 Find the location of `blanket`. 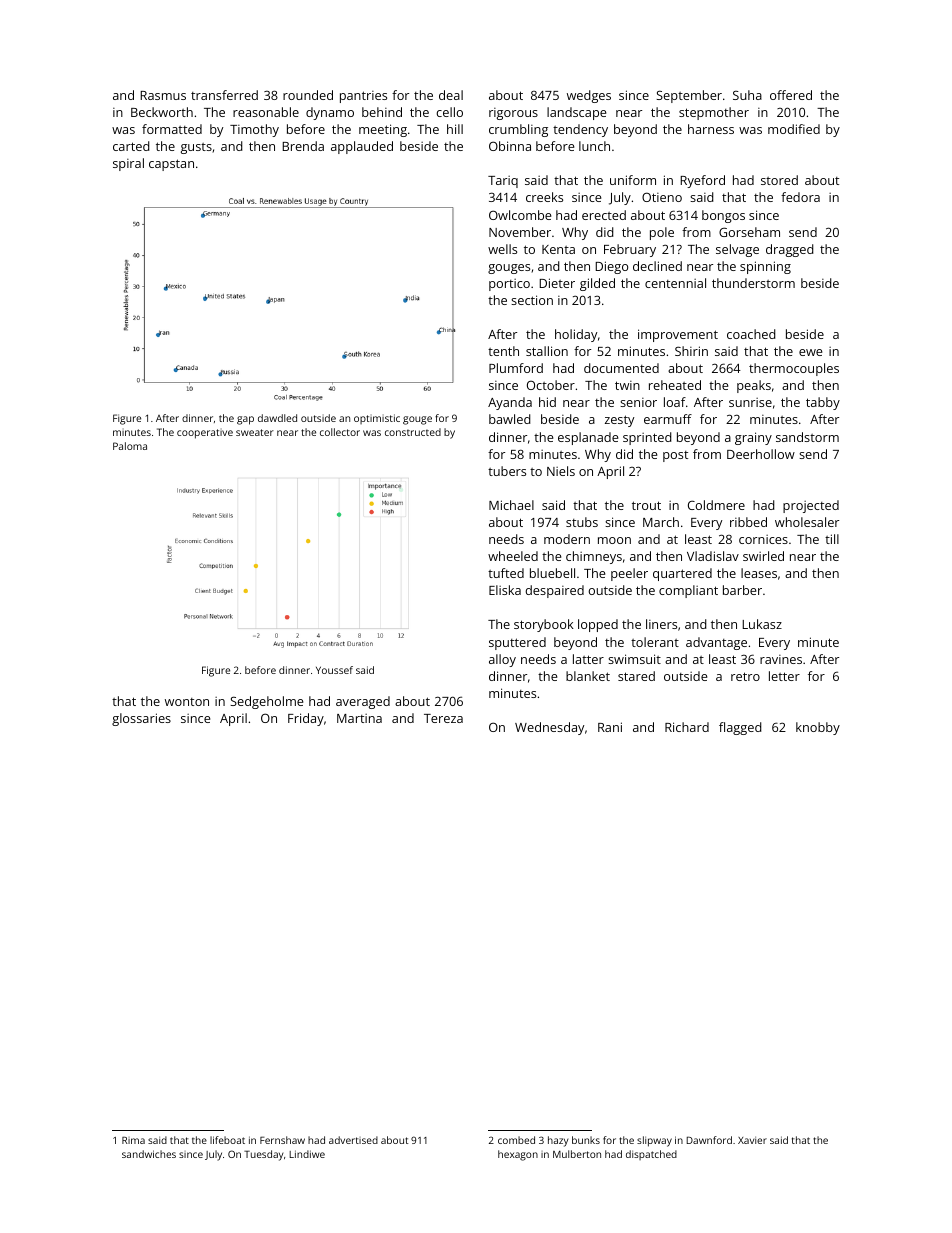

blanket is located at coordinates (588, 676).
